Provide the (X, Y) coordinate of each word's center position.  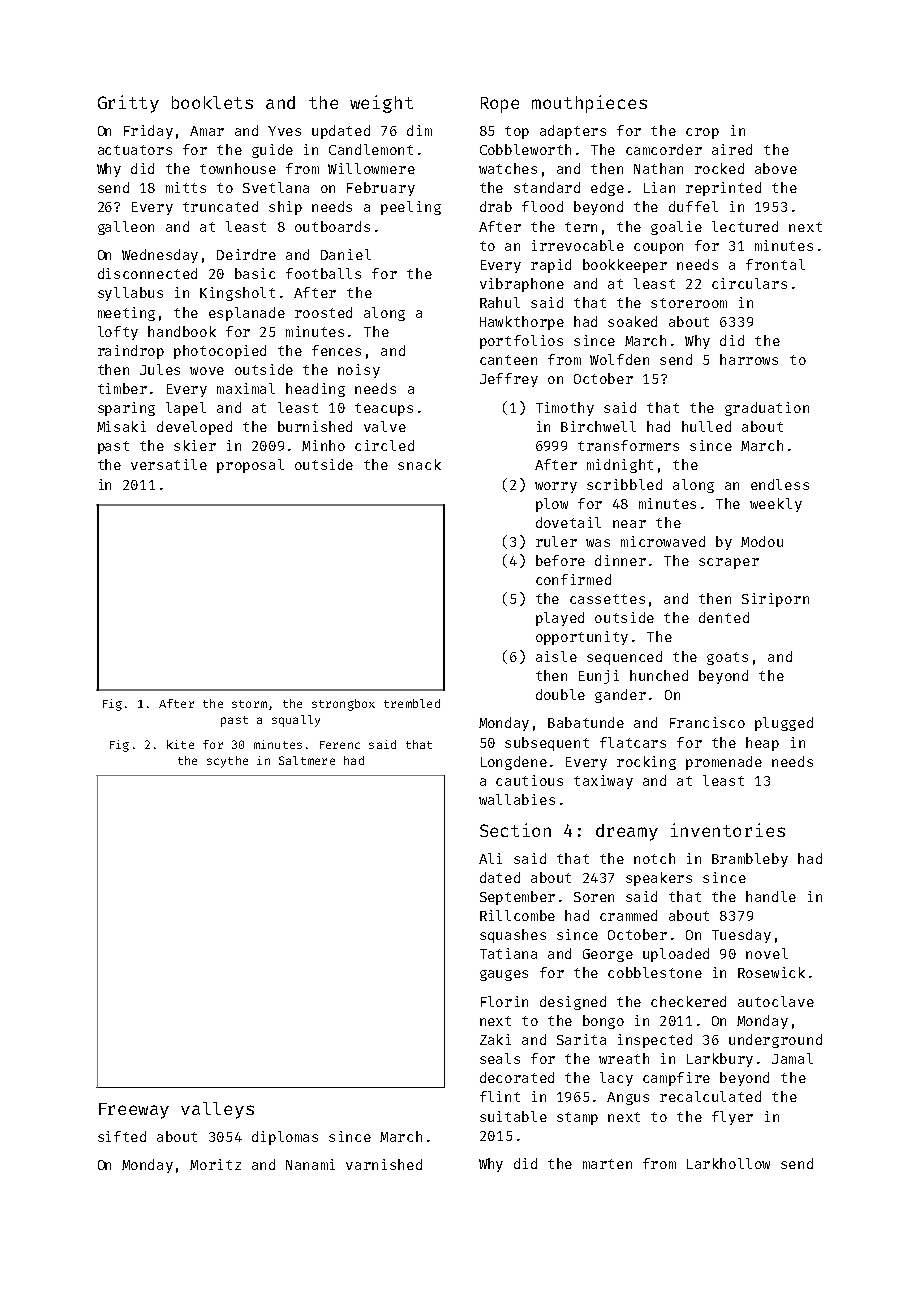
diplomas (285, 1138)
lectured (745, 226)
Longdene (514, 763)
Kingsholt (237, 294)
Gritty (128, 104)
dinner (620, 560)
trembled (412, 703)
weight (381, 104)
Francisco (707, 722)
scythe (227, 762)
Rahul (500, 302)
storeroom (689, 303)
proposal (250, 466)
